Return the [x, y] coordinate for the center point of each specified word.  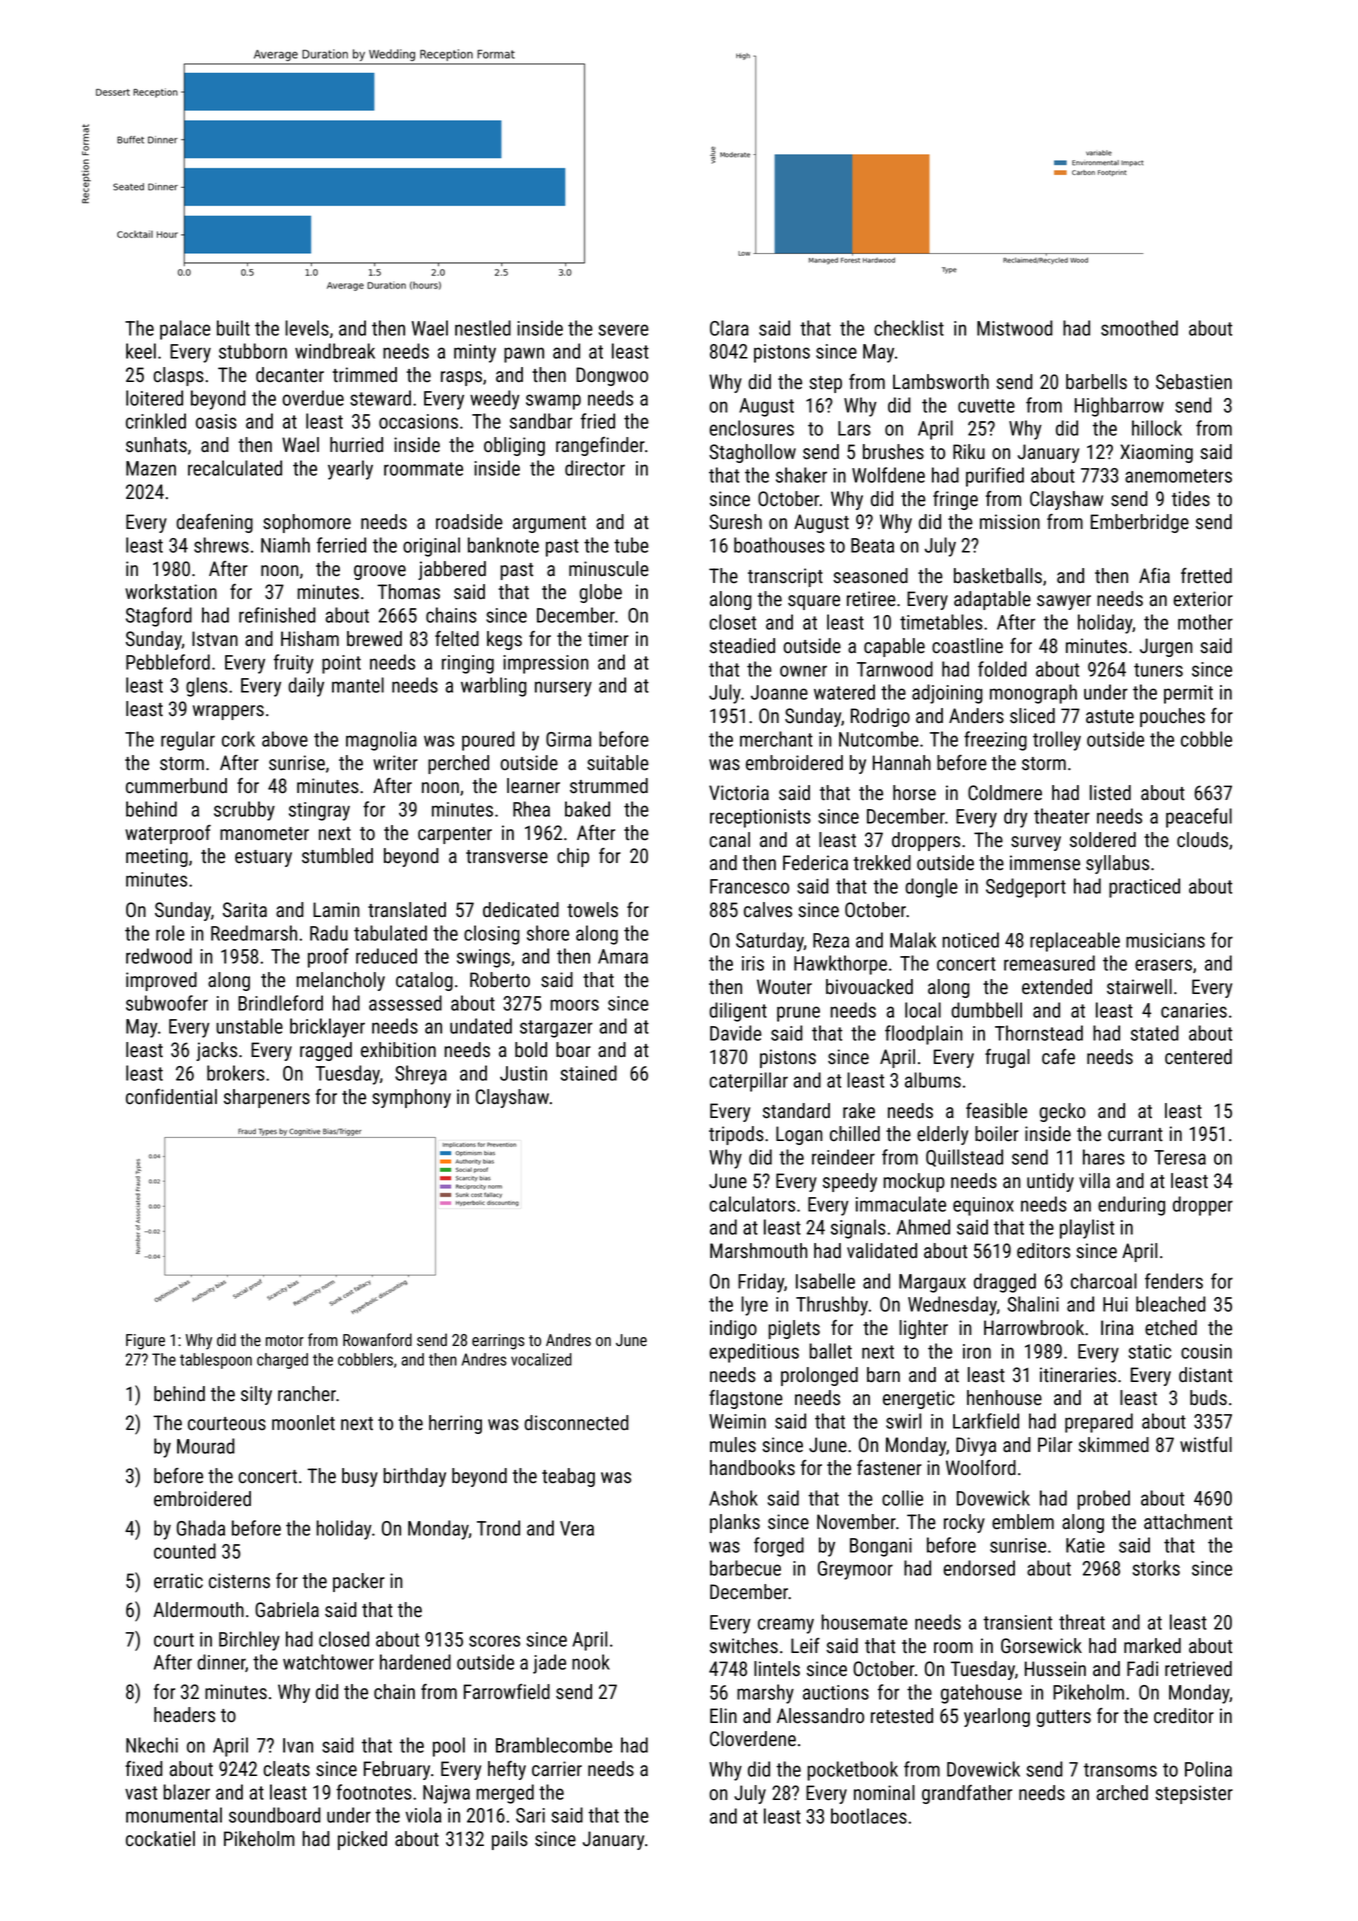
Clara [729, 328]
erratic [178, 1581]
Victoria [739, 793]
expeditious [754, 1353]
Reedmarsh [254, 933]
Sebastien [1194, 382]
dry [1016, 818]
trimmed [364, 375]
